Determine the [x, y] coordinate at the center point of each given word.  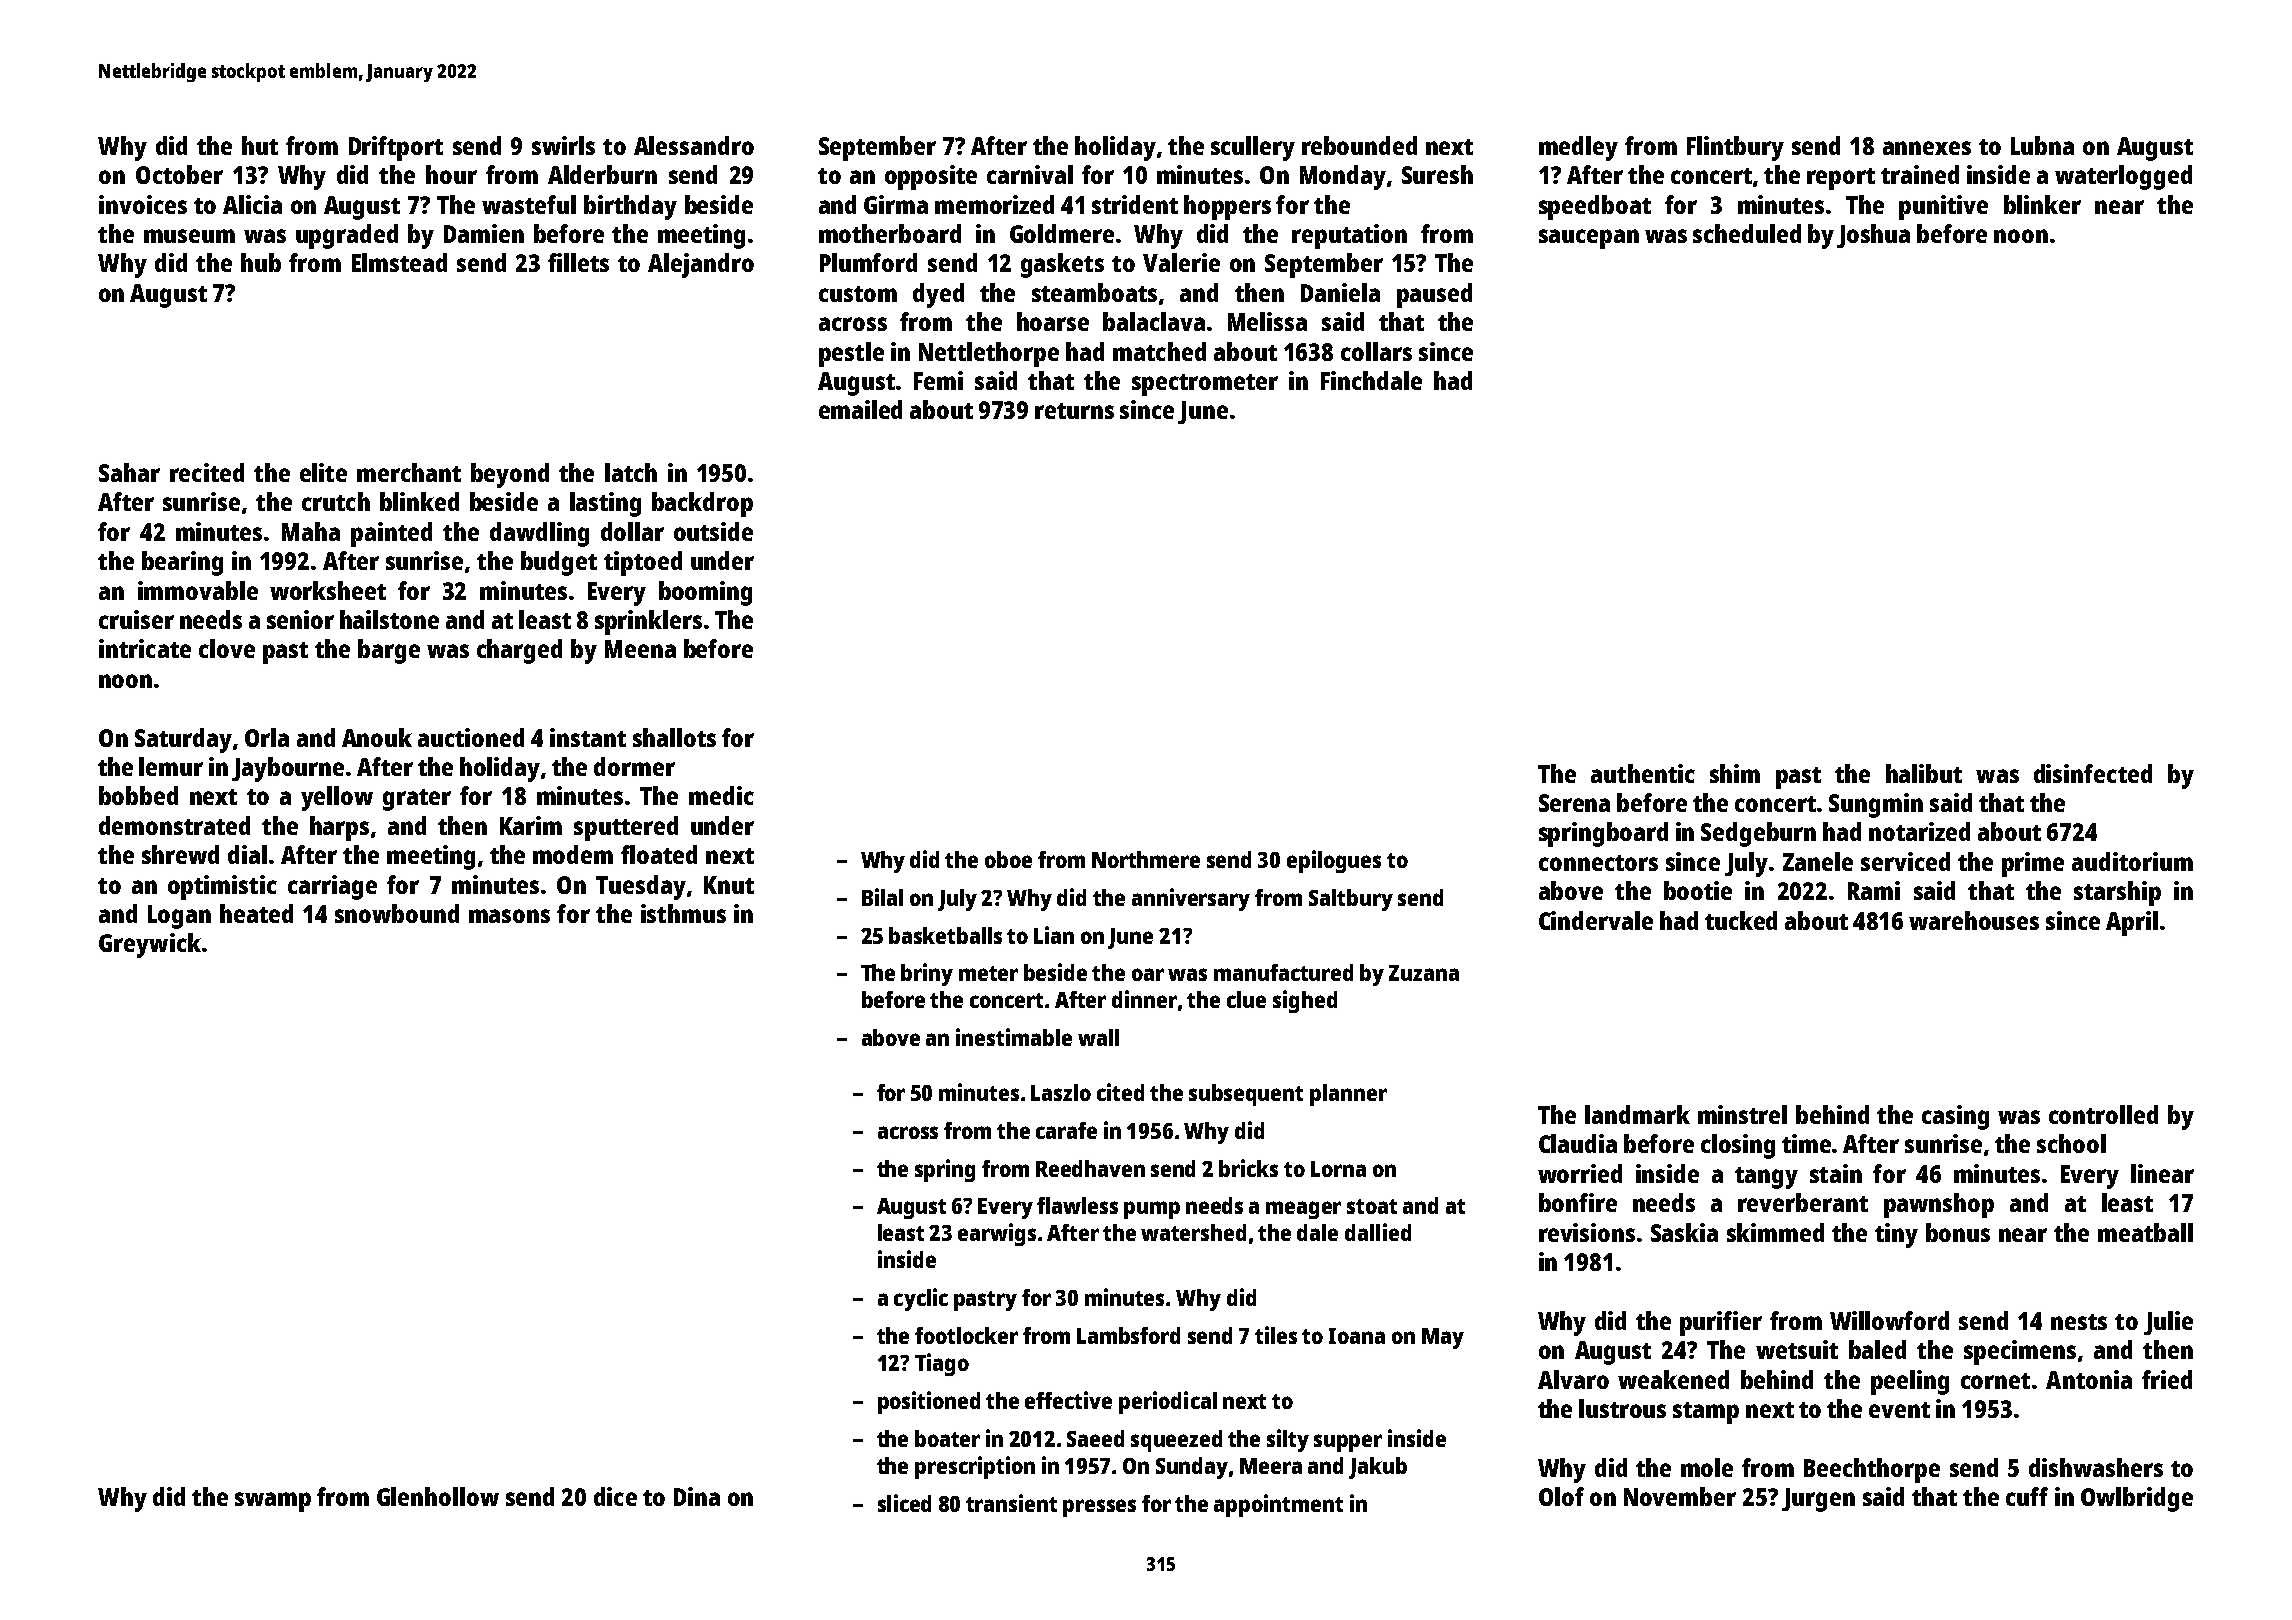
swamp [273, 1502]
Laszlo [1061, 1092]
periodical [1168, 1402]
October [179, 174]
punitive [1943, 207]
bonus [1958, 1232]
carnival [1030, 174]
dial [247, 854]
